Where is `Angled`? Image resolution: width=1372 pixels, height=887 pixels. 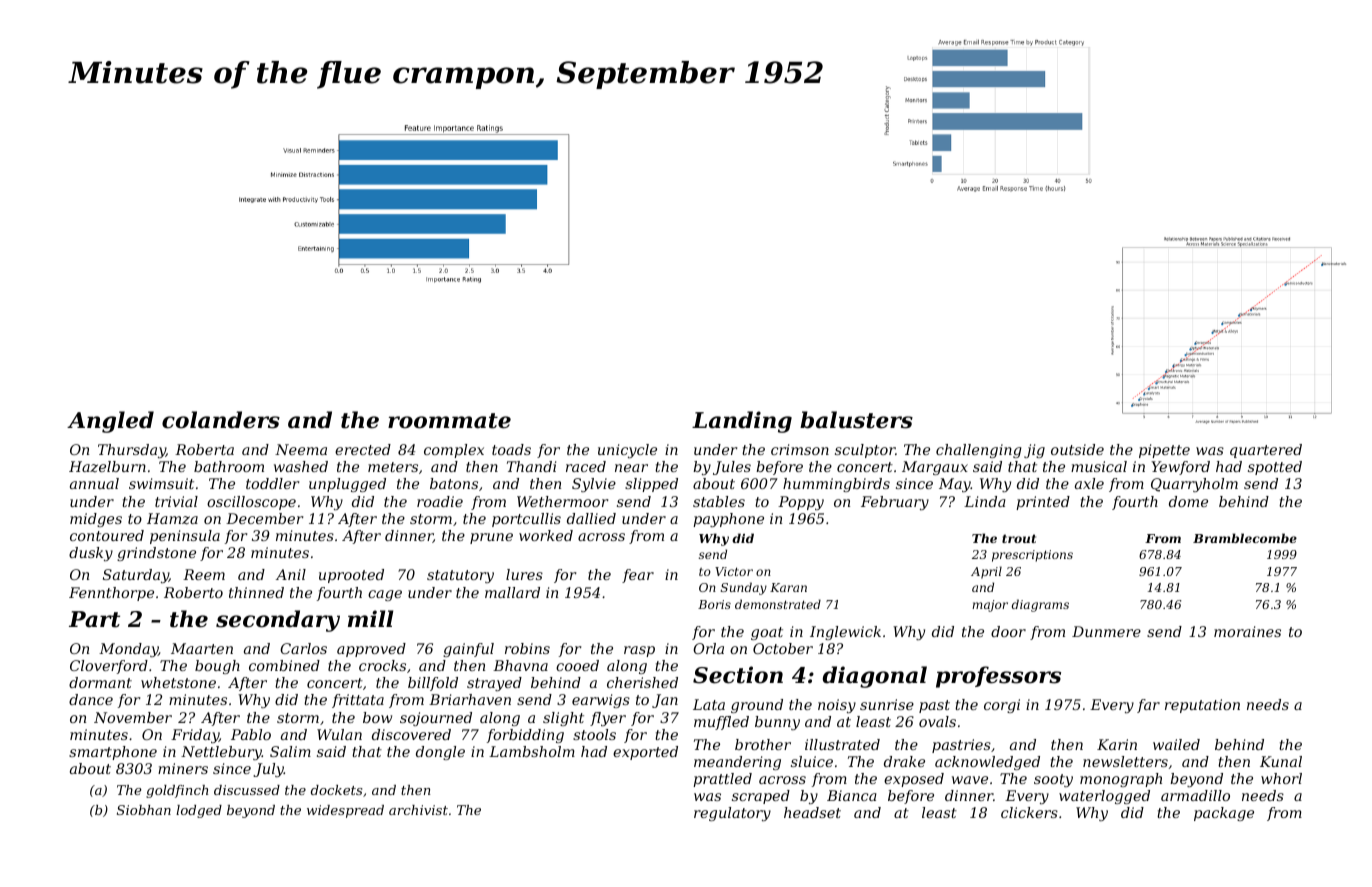 Angled is located at coordinates (110, 422).
